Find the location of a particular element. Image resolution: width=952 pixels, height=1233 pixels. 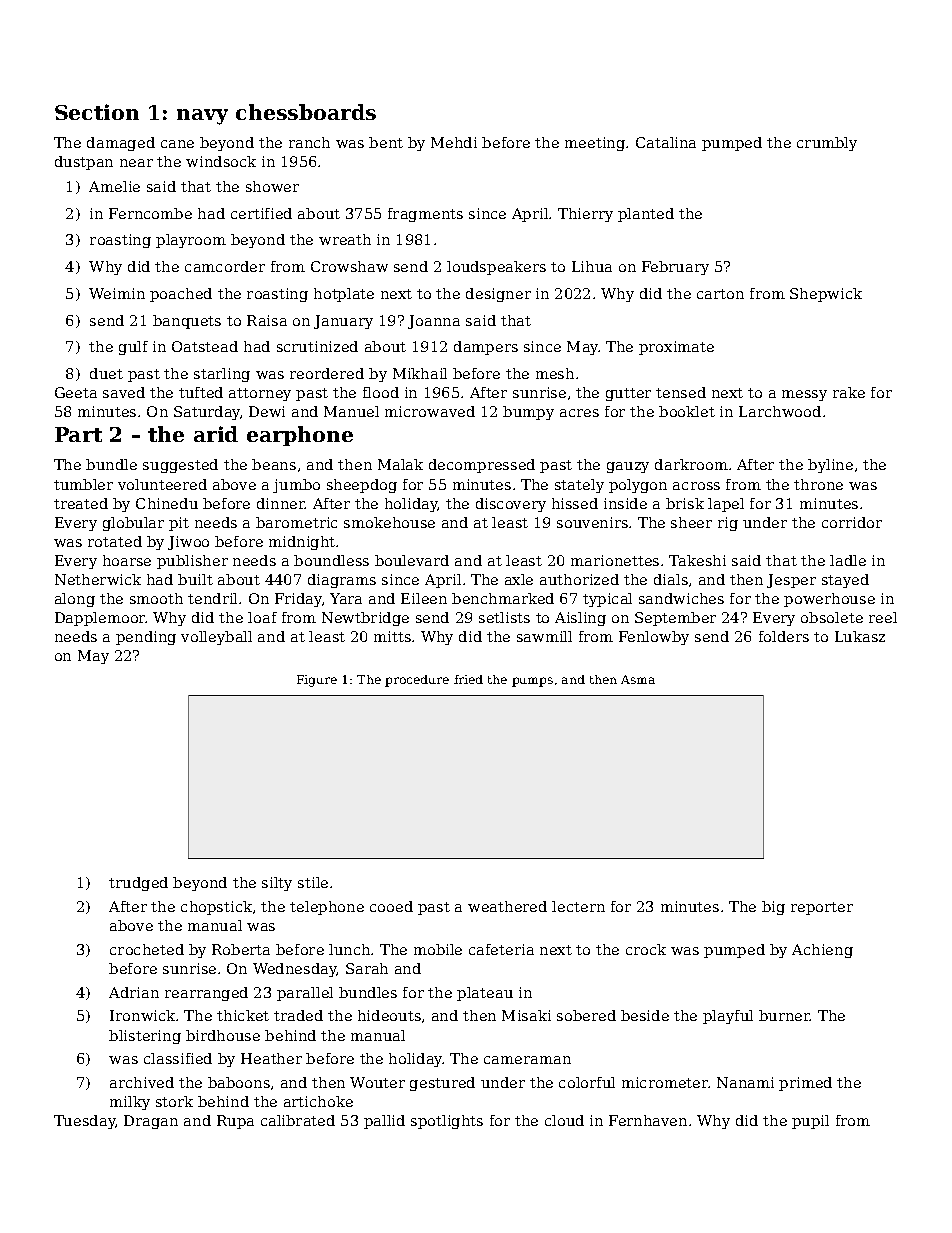

blistering is located at coordinates (145, 1037).
